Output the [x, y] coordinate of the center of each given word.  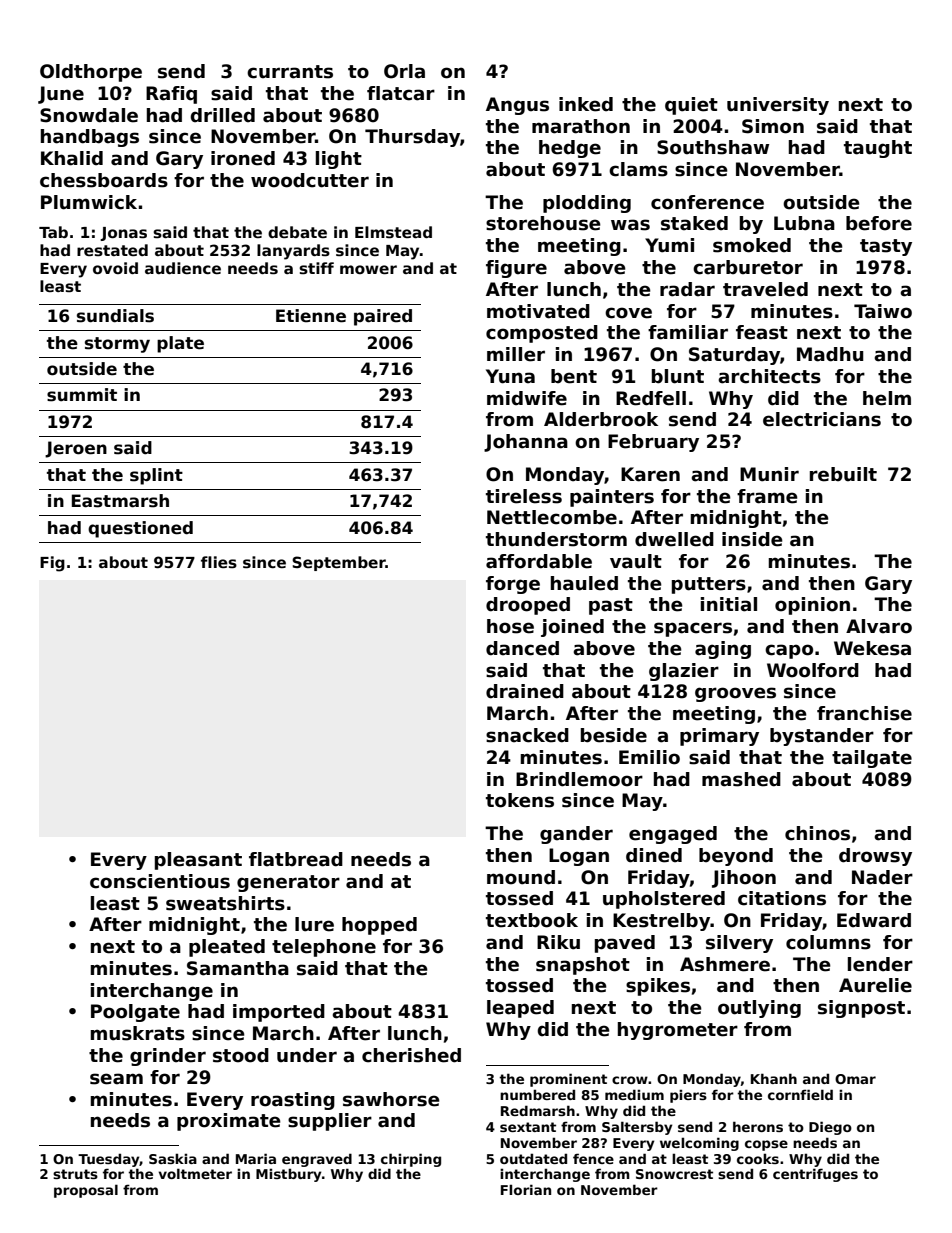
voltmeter [195, 1173]
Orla [404, 71]
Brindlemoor [579, 779]
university [778, 106]
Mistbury [289, 1175]
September [339, 563]
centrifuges [815, 1175]
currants [290, 72]
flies [219, 562]
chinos [817, 833]
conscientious [160, 881]
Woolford [813, 670]
